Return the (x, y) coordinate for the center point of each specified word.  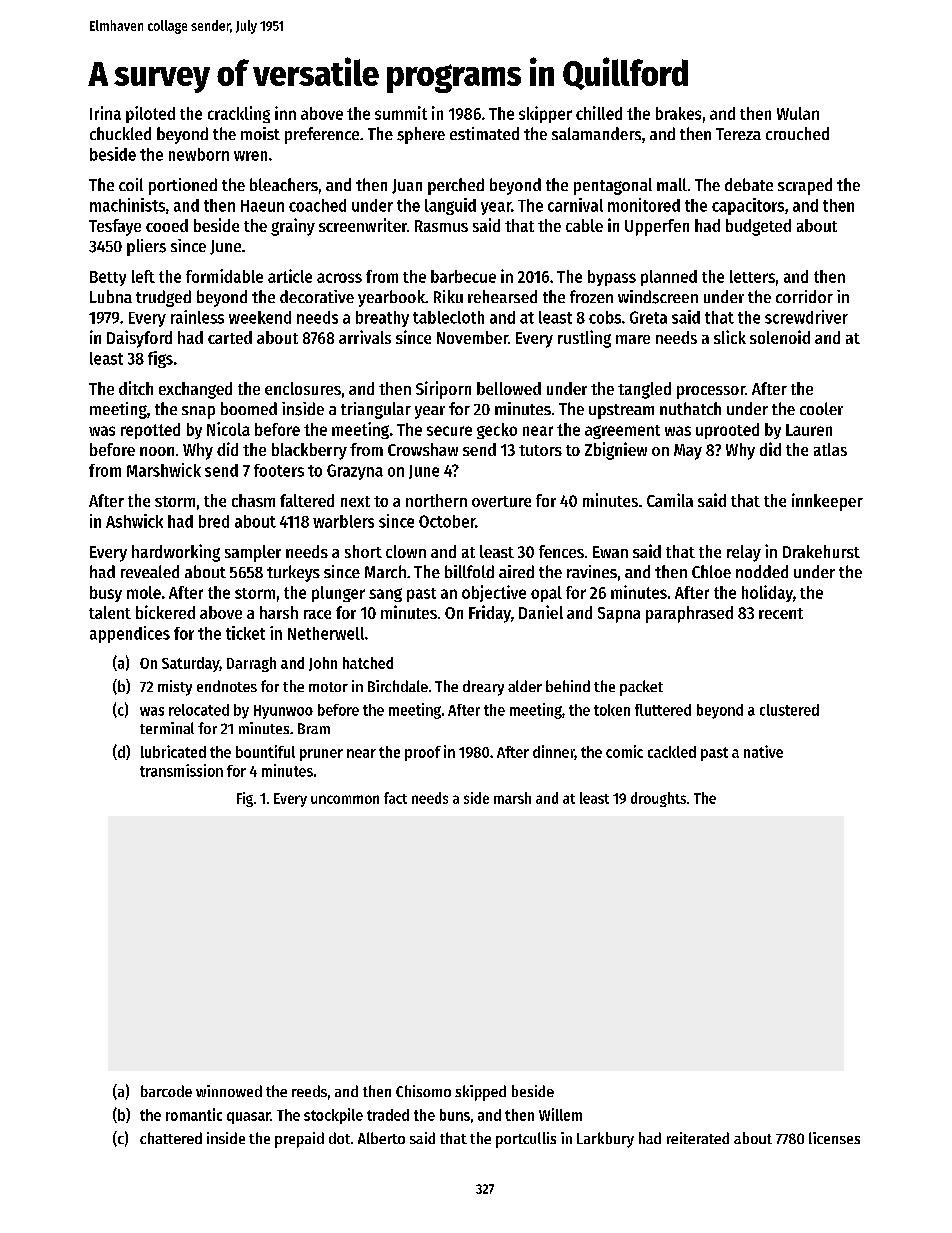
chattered (171, 1138)
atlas (830, 449)
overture (501, 501)
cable (584, 225)
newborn (199, 154)
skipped (480, 1093)
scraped (805, 186)
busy (106, 594)
